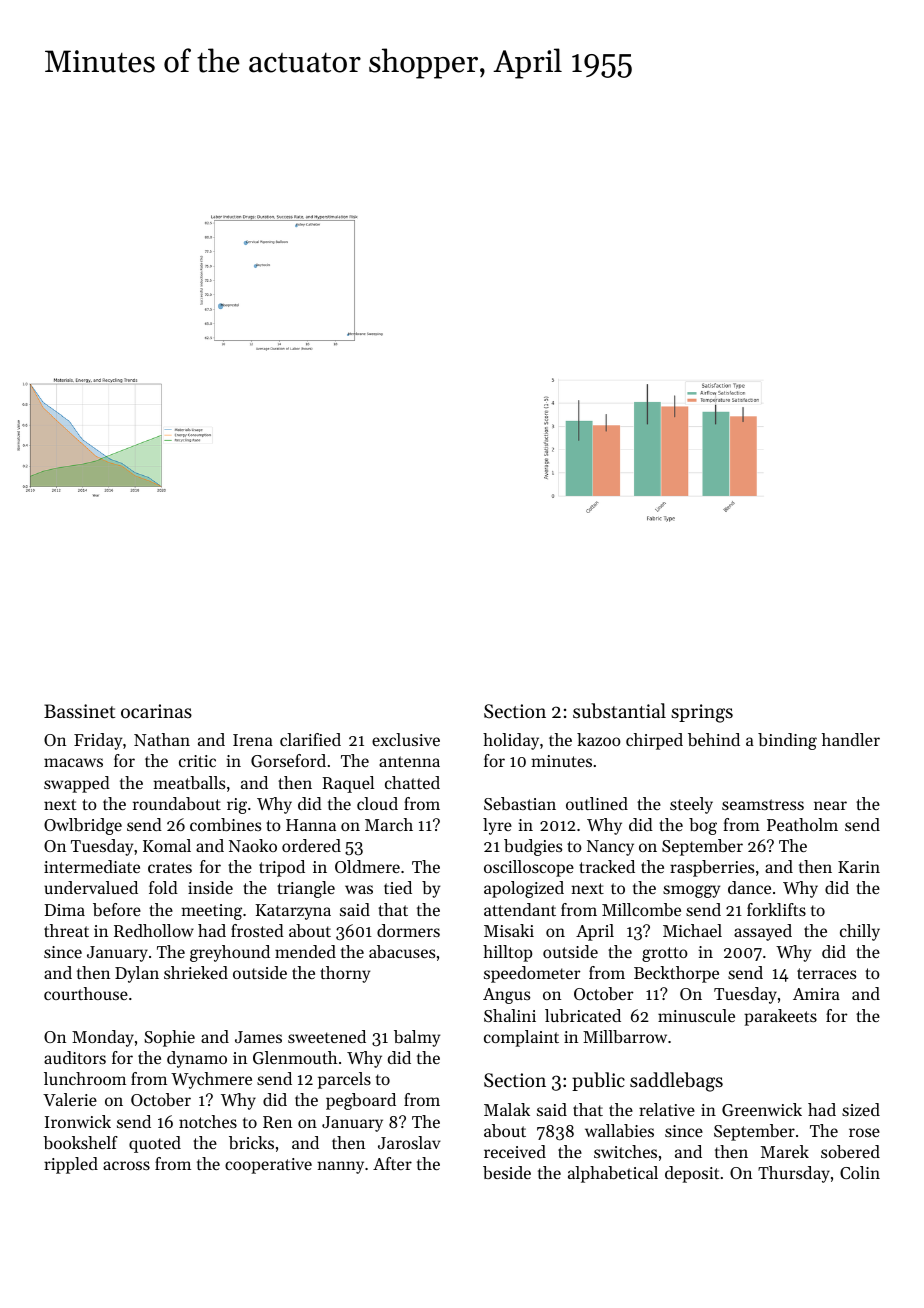  Describe the element at coordinates (676, 1082) in the image. I see `saddlebags` at that location.
